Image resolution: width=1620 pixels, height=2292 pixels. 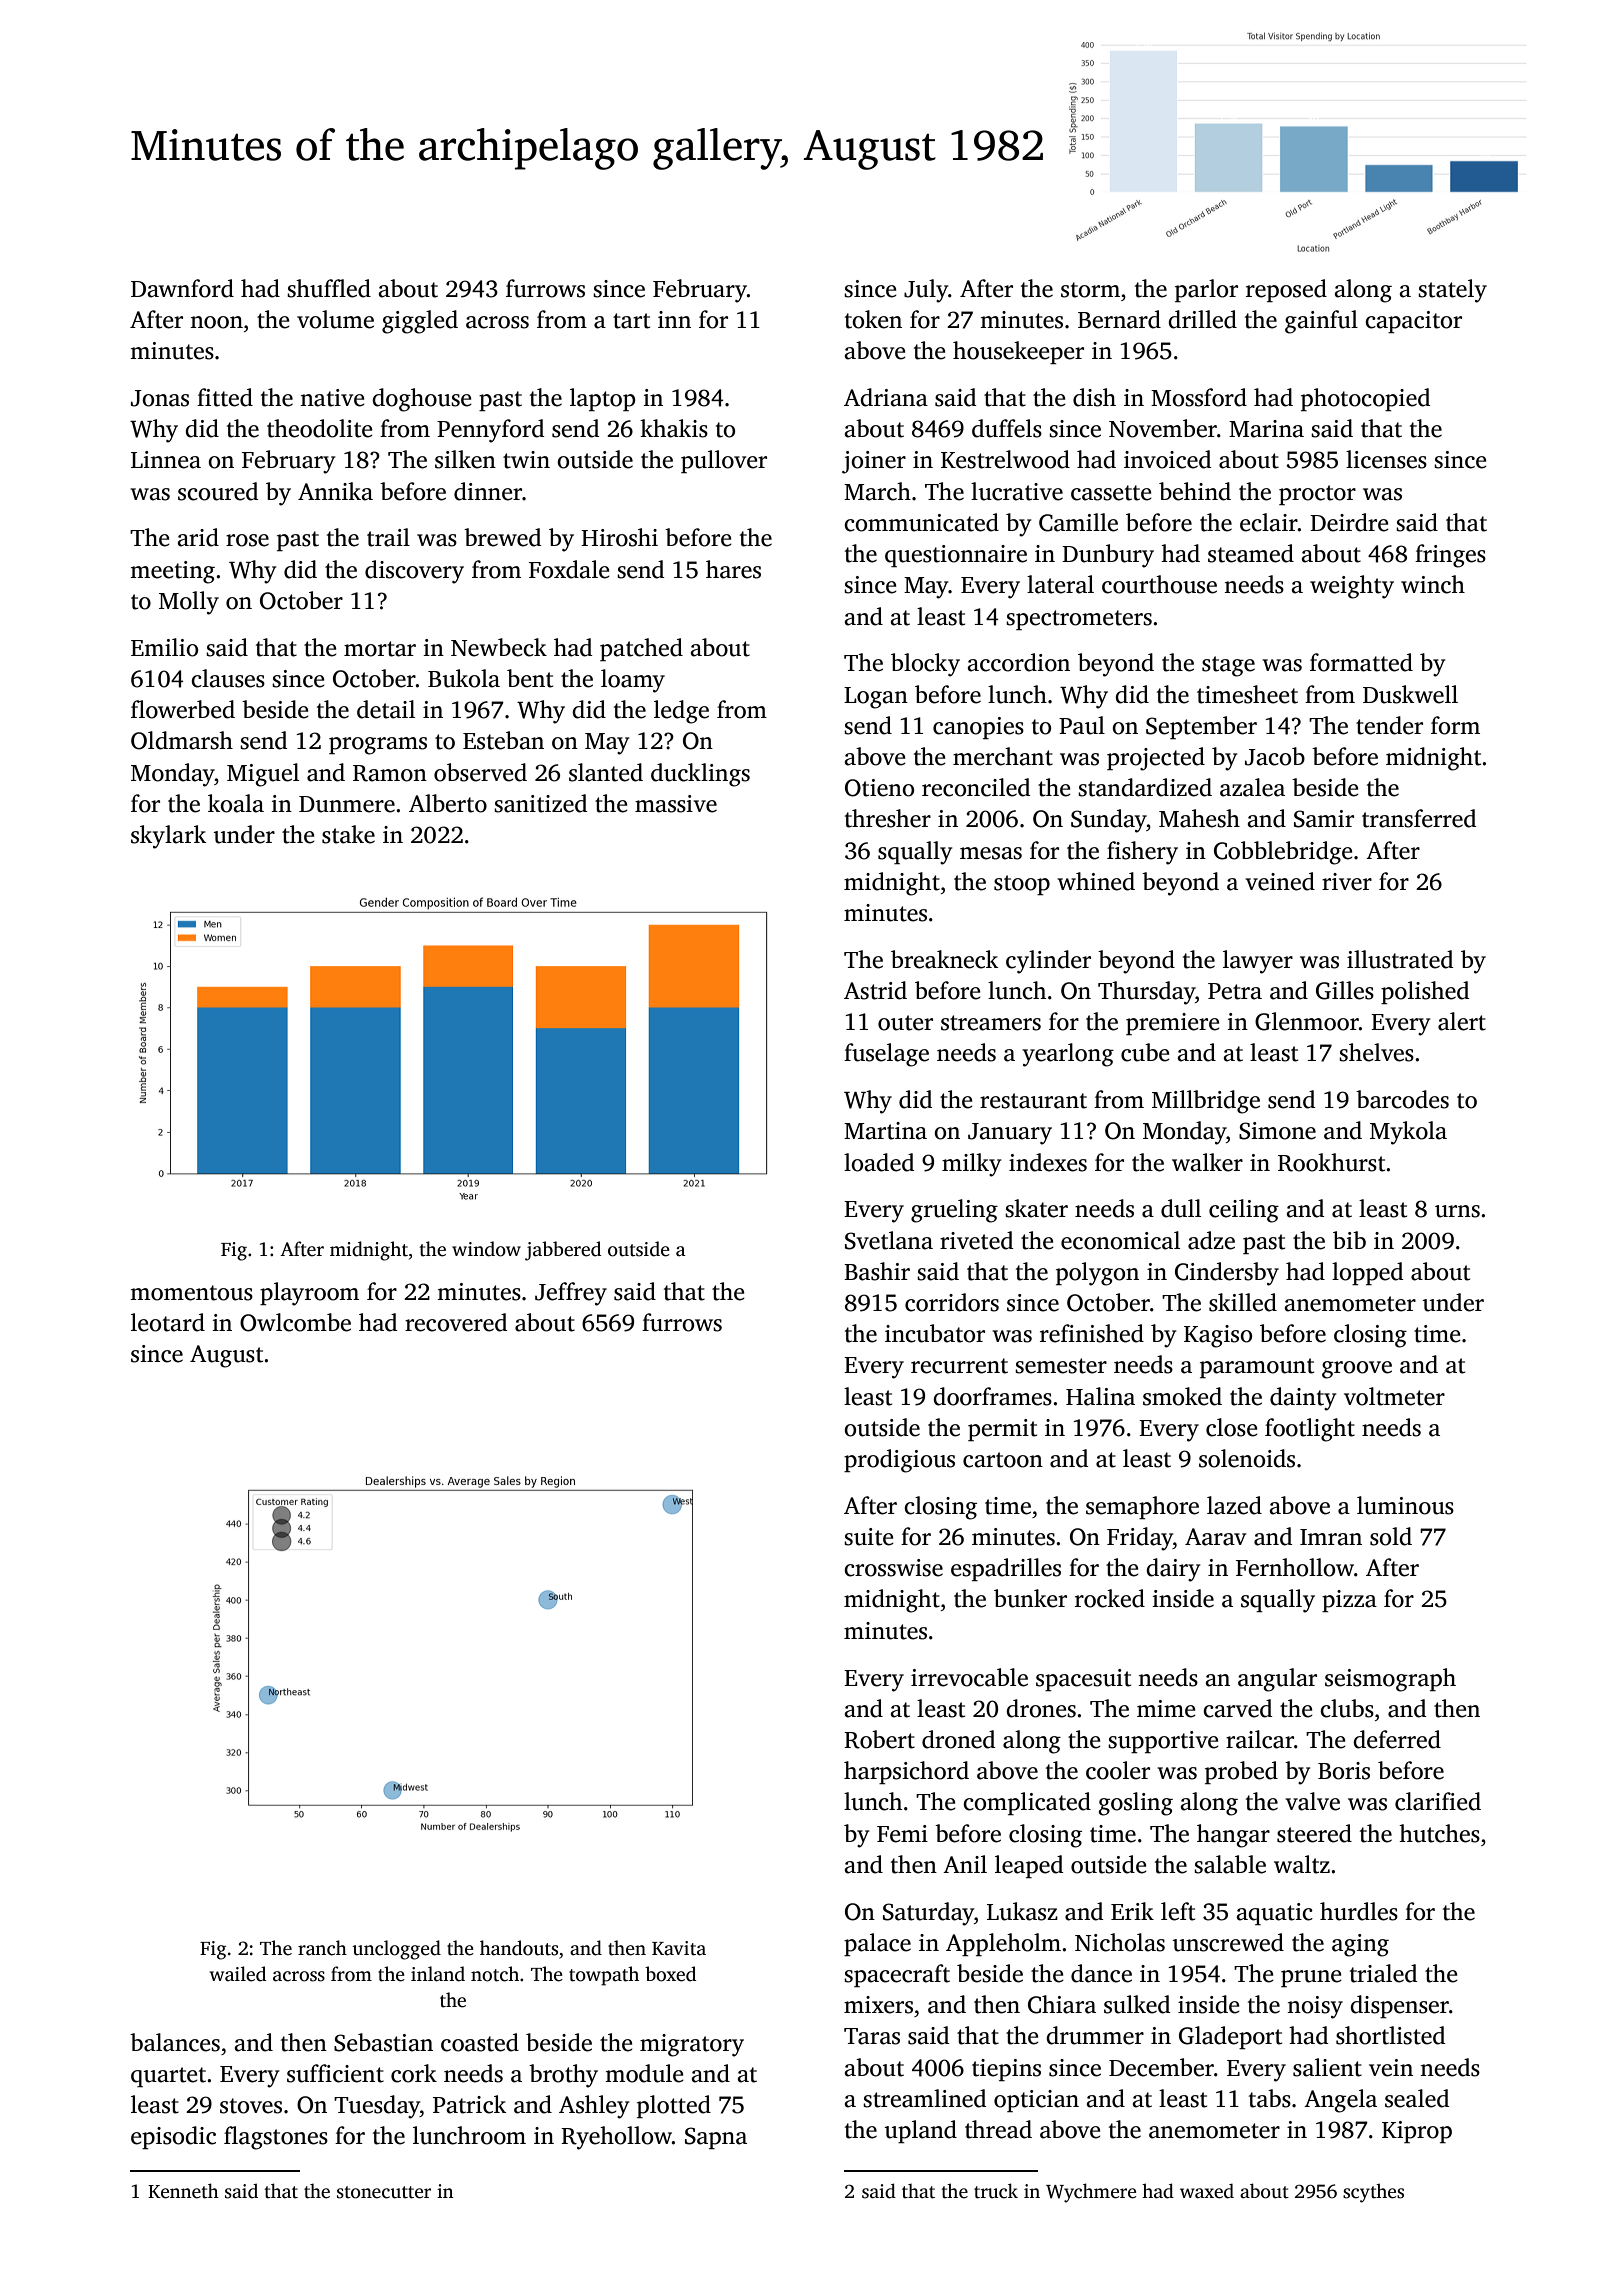 What do you see at coordinates (322, 1948) in the document?
I see `ranch` at bounding box center [322, 1948].
